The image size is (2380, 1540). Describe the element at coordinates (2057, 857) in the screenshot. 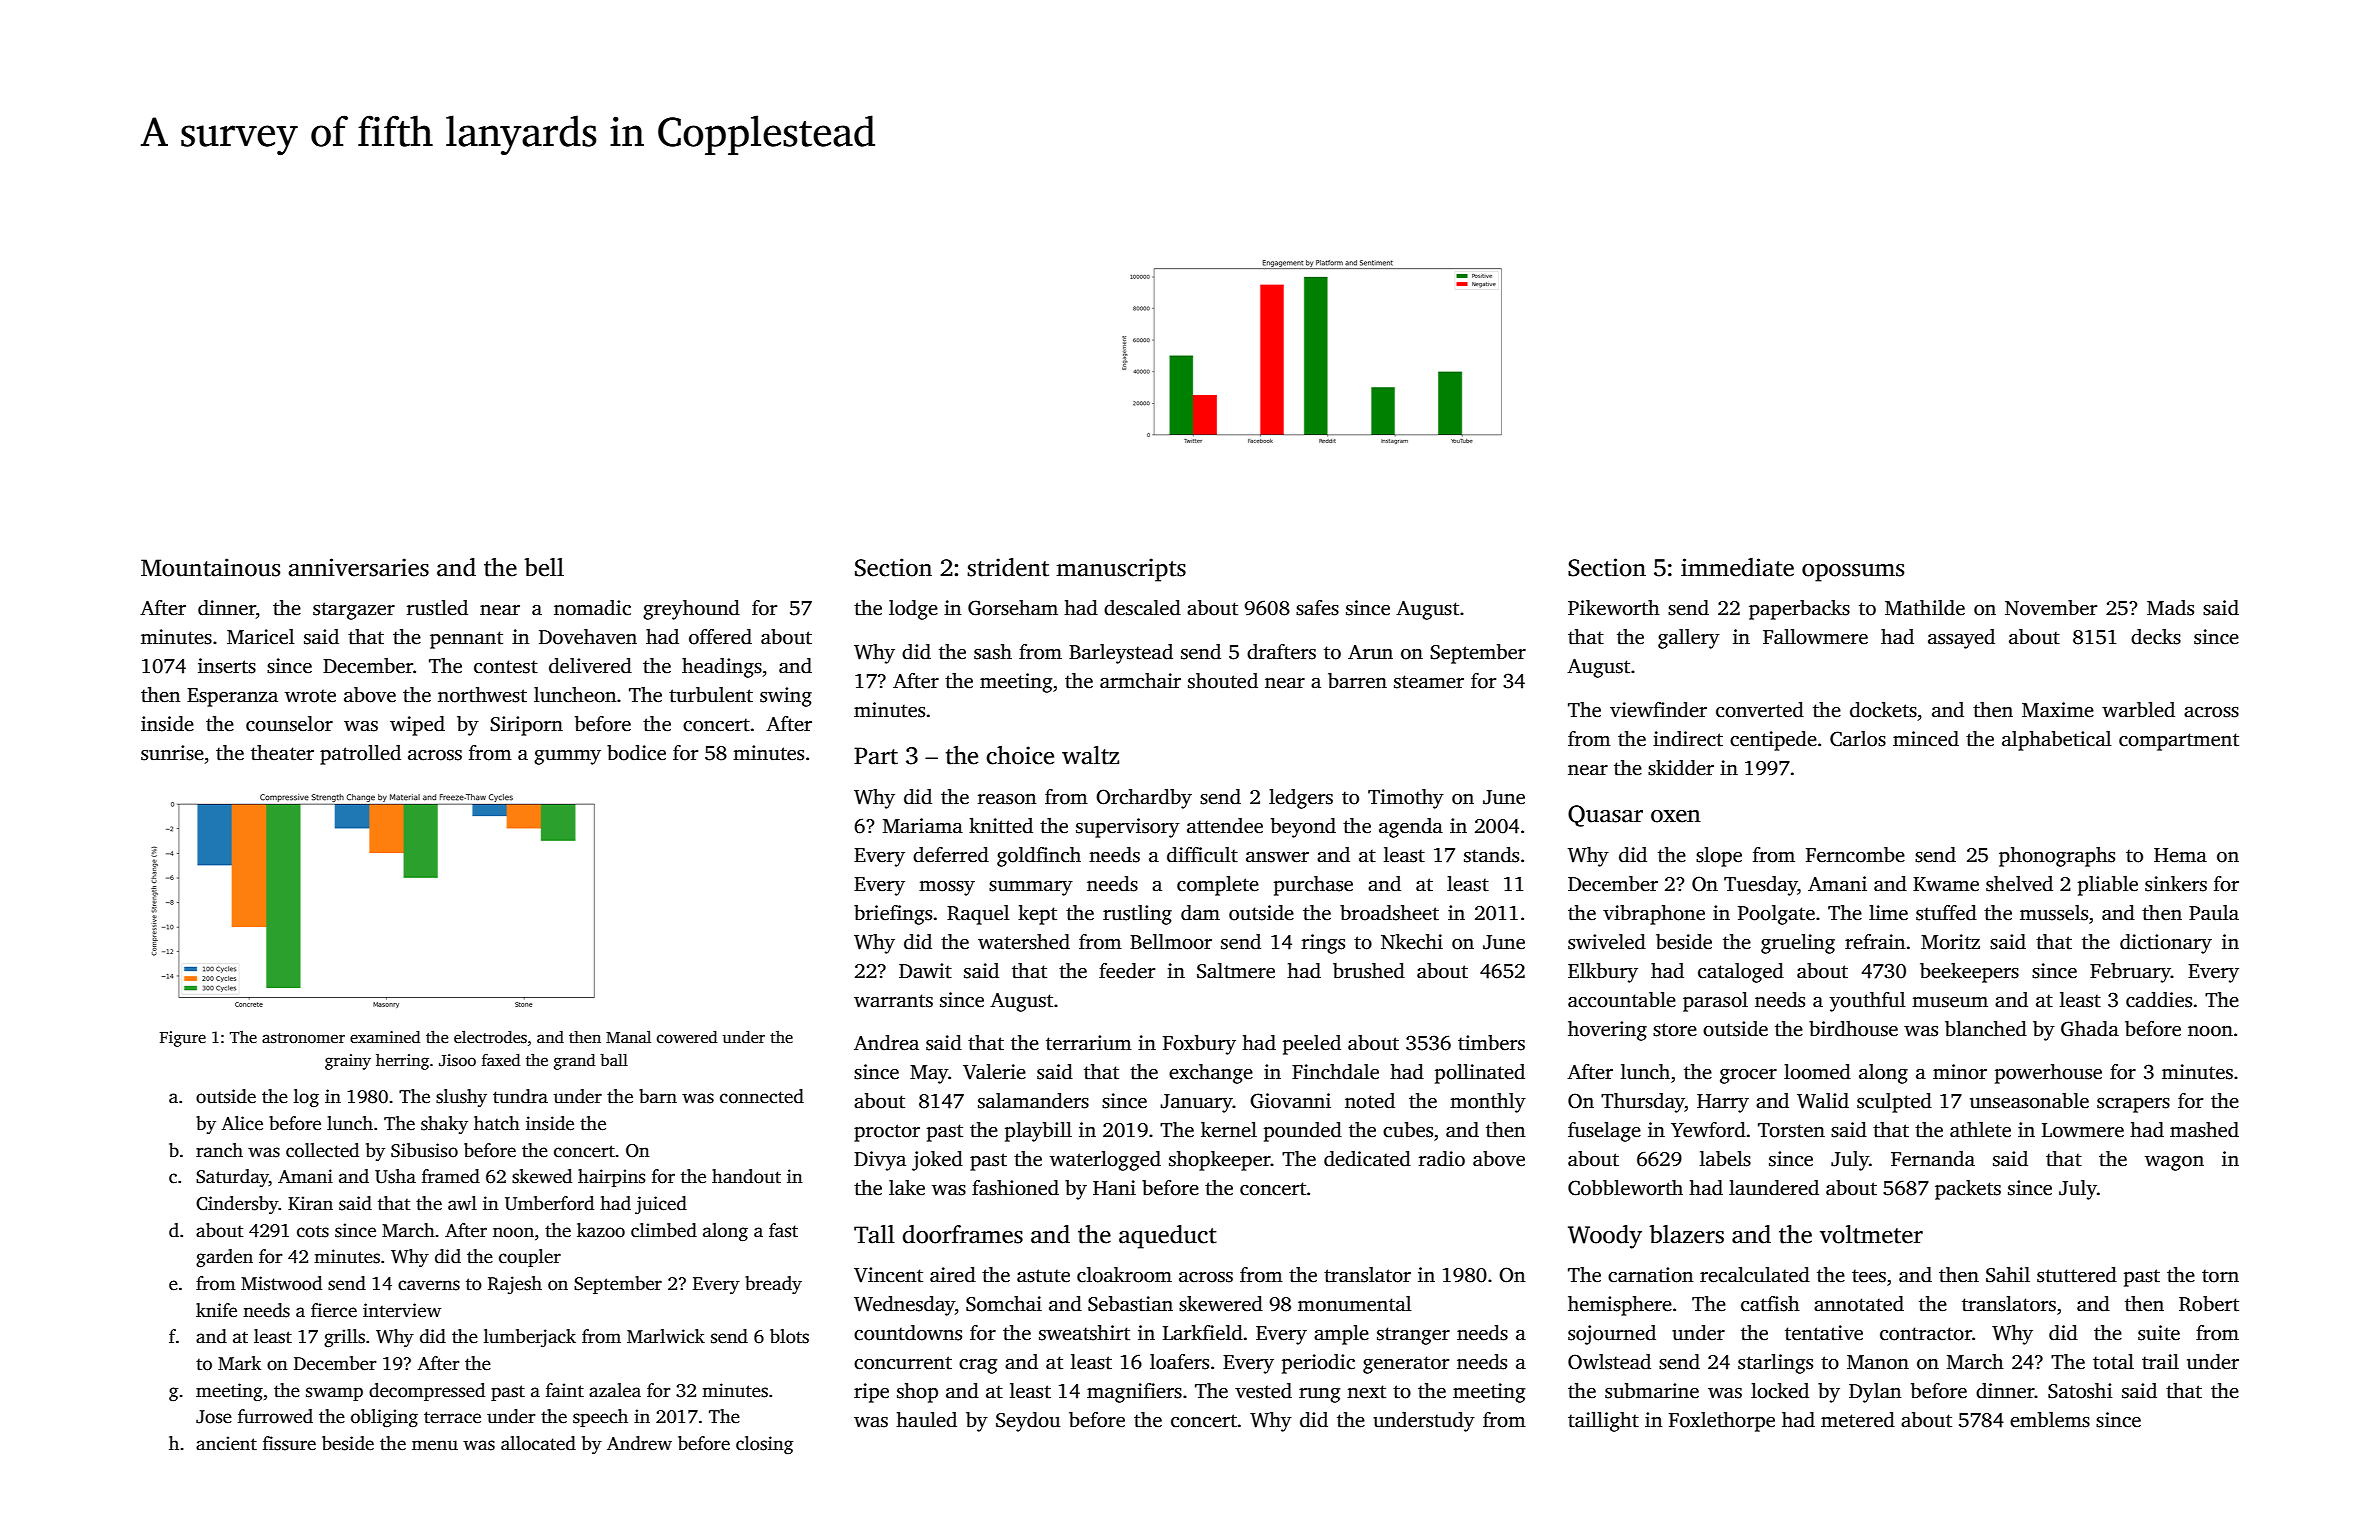

I see `phonographs` at that location.
